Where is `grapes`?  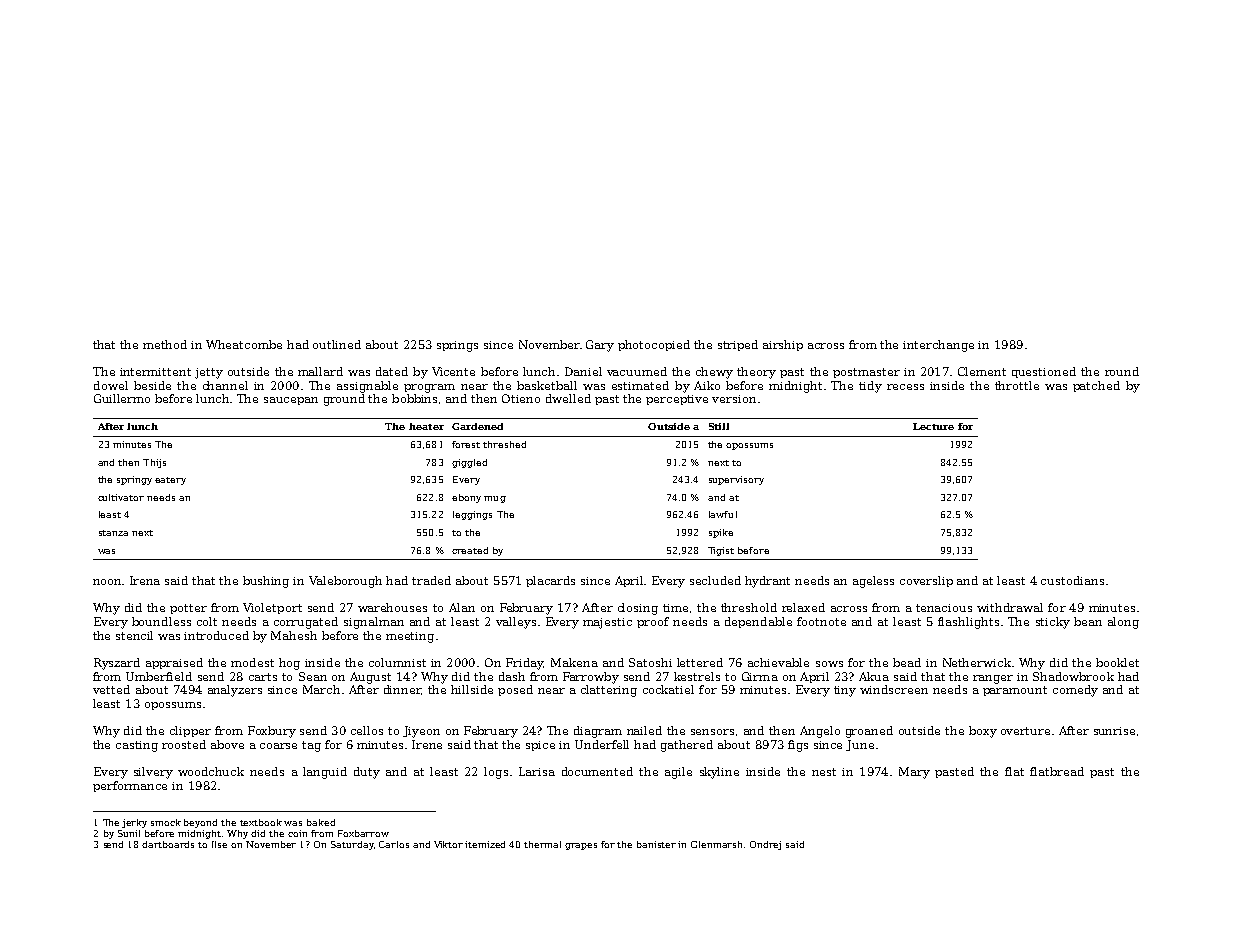
grapes is located at coordinates (581, 846).
